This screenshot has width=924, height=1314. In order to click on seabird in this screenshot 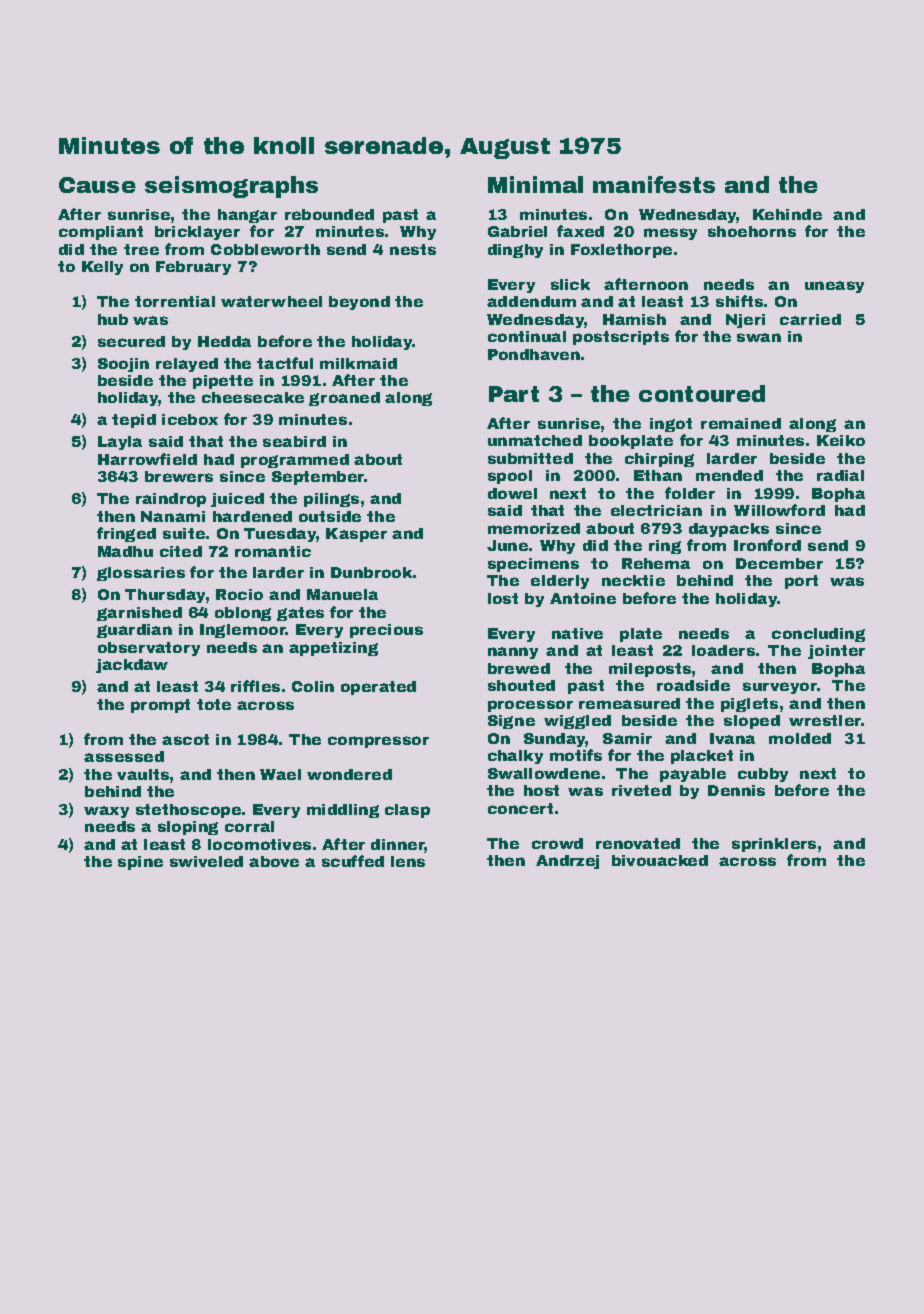, I will do `click(294, 441)`.
